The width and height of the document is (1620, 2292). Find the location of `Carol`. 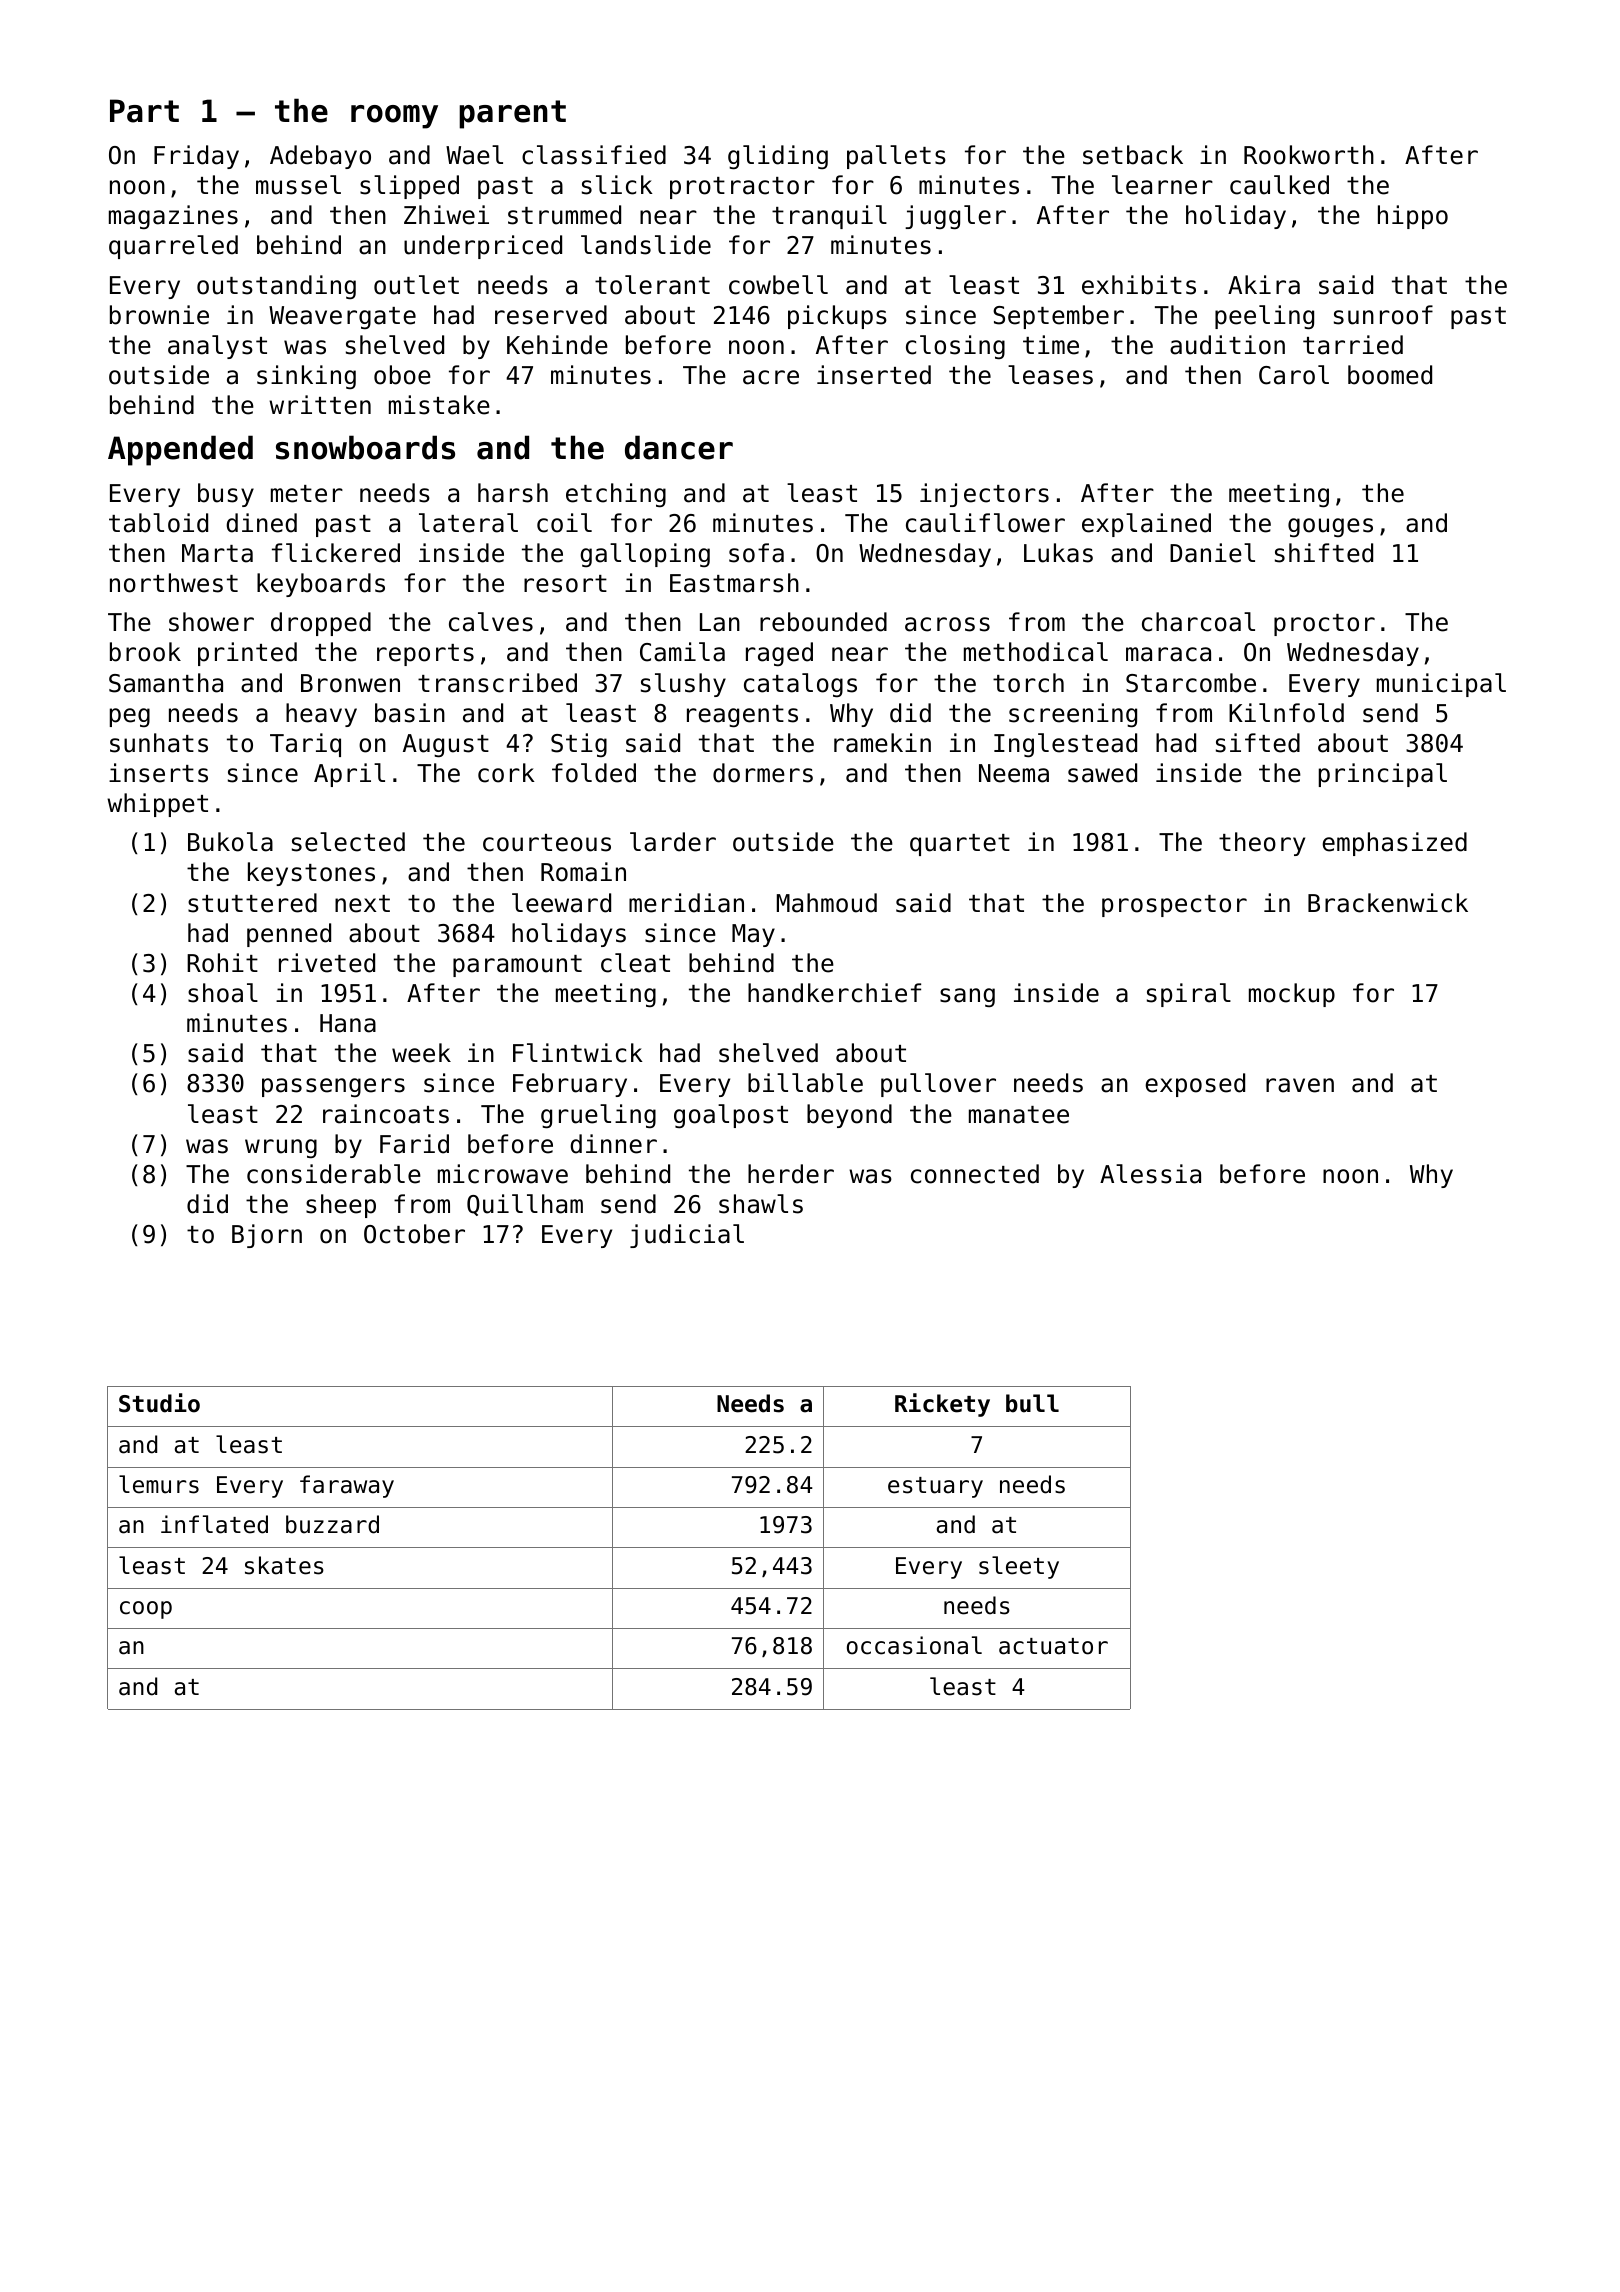

Carol is located at coordinates (1294, 375).
